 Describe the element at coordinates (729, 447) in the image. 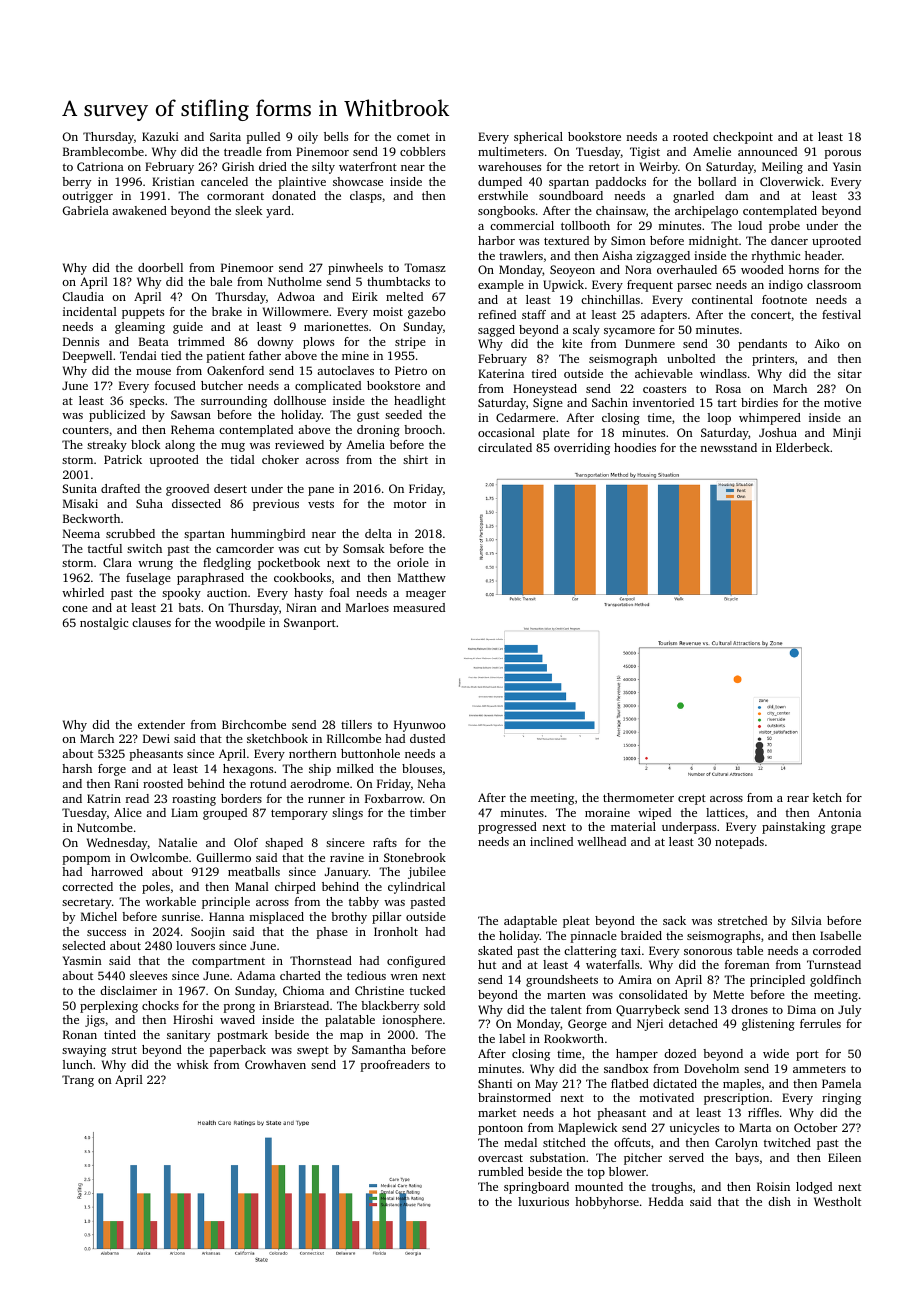

I see `newsstand` at that location.
